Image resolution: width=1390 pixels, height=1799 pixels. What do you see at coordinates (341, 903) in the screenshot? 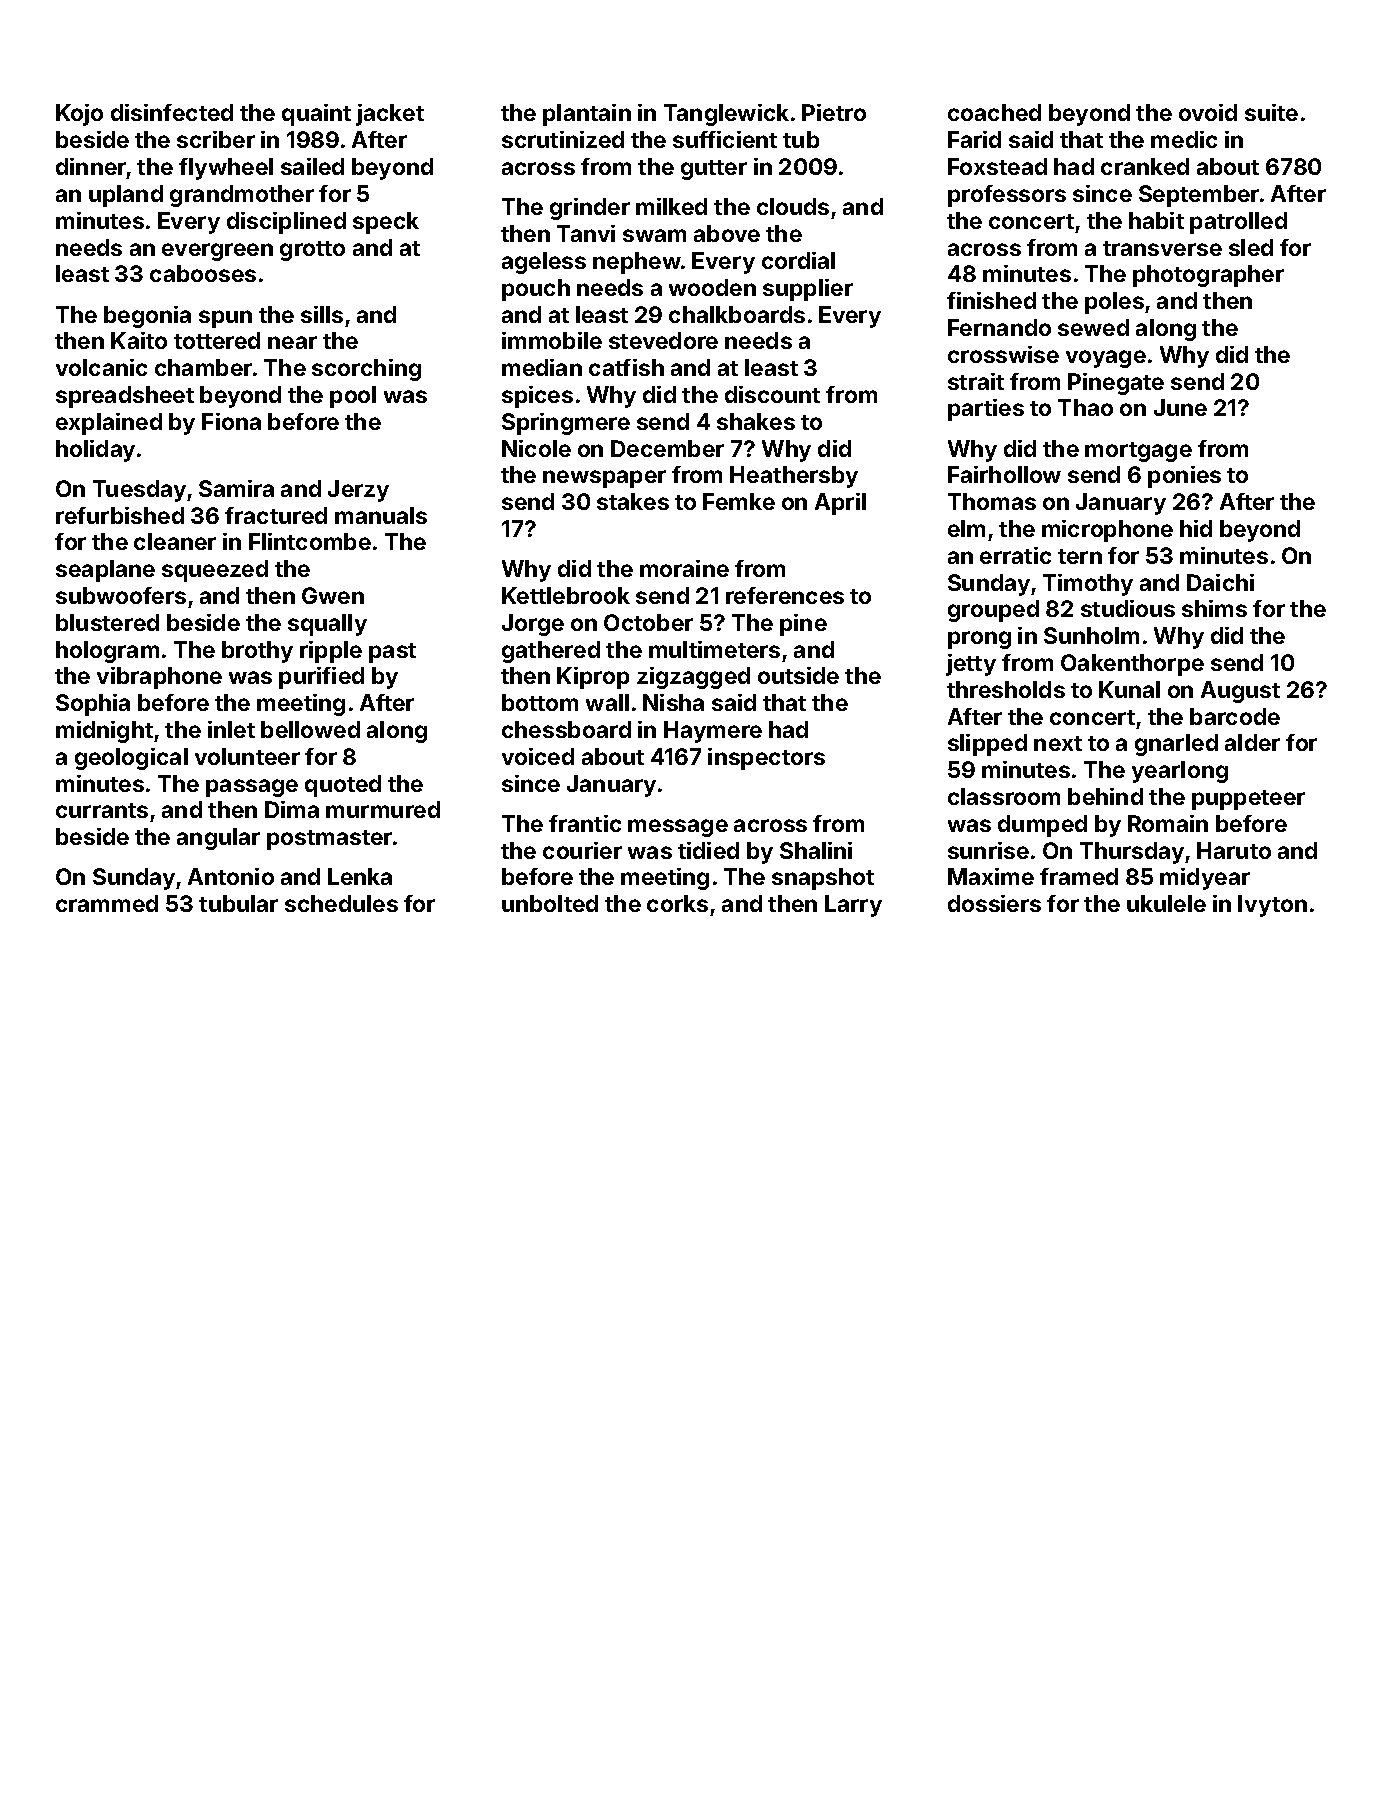
I see `schedules` at bounding box center [341, 903].
